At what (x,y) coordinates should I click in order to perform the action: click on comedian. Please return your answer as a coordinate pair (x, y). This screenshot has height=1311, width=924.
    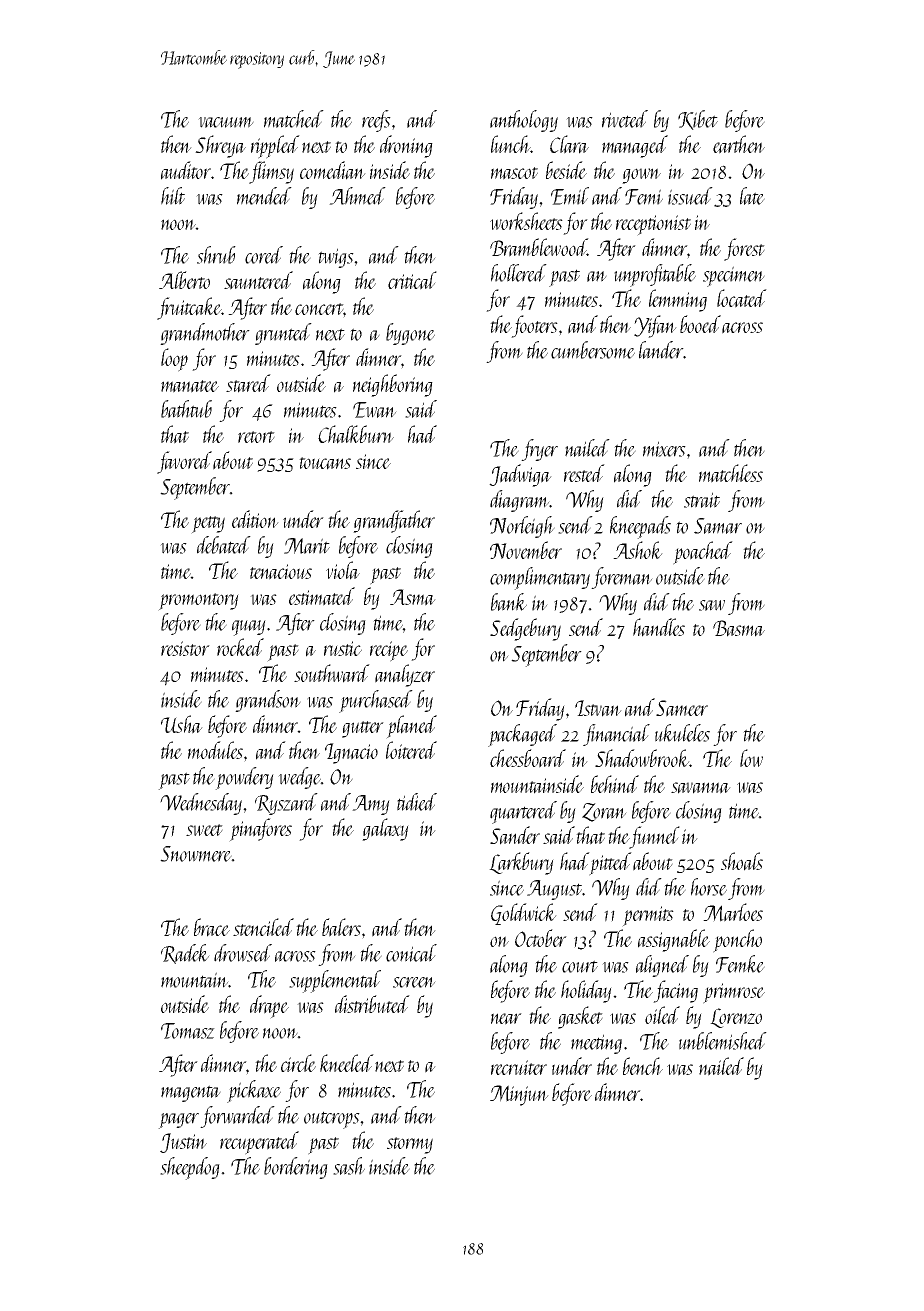
    Looking at the image, I should click on (333, 170).
